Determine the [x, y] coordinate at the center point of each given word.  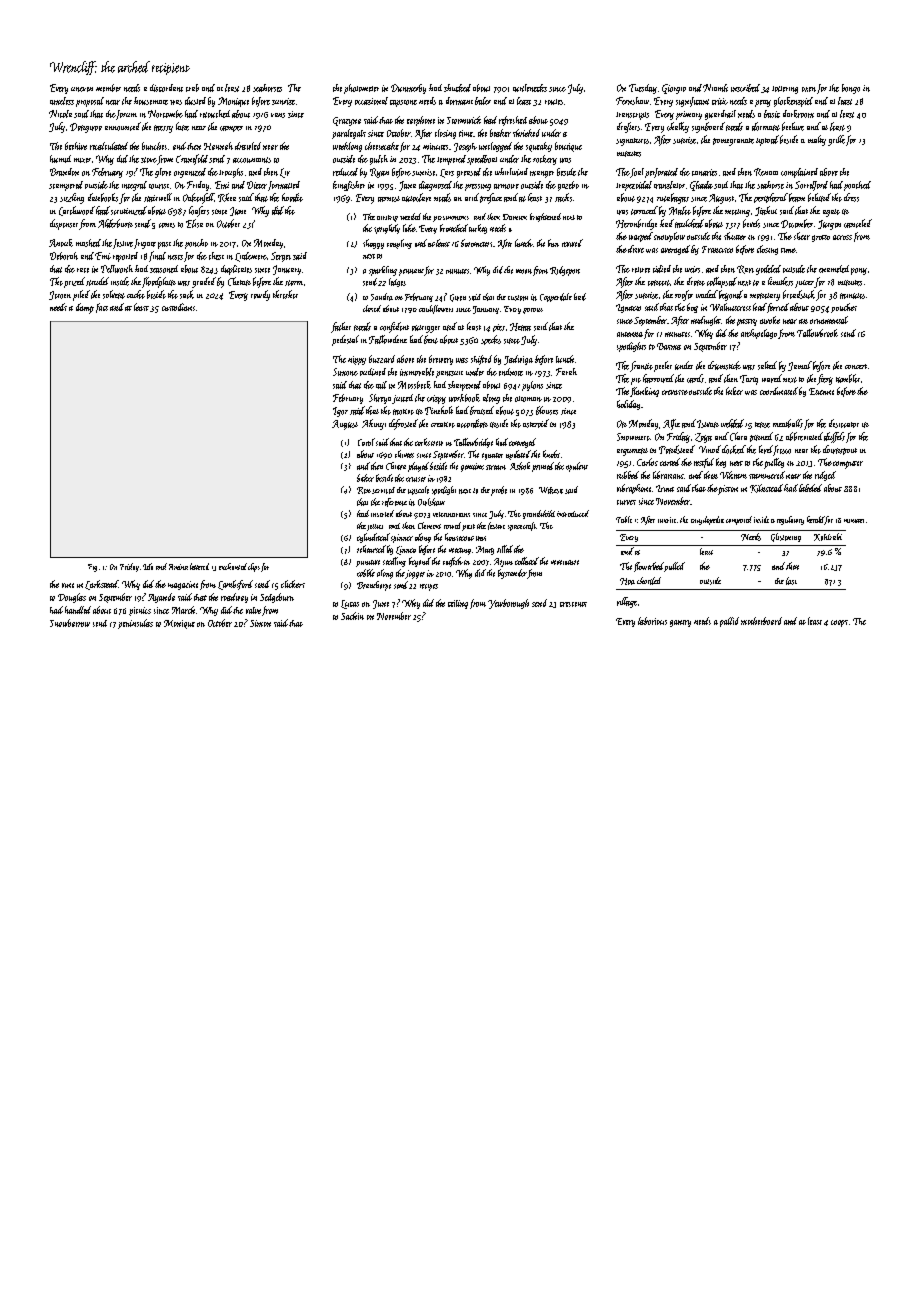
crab [192, 88]
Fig [92, 568]
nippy [357, 360]
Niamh [715, 88]
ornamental [829, 320]
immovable [417, 372]
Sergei [281, 257]
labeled [810, 488]
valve [253, 610]
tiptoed [767, 140]
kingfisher [349, 186]
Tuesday [643, 89]
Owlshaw [431, 502]
